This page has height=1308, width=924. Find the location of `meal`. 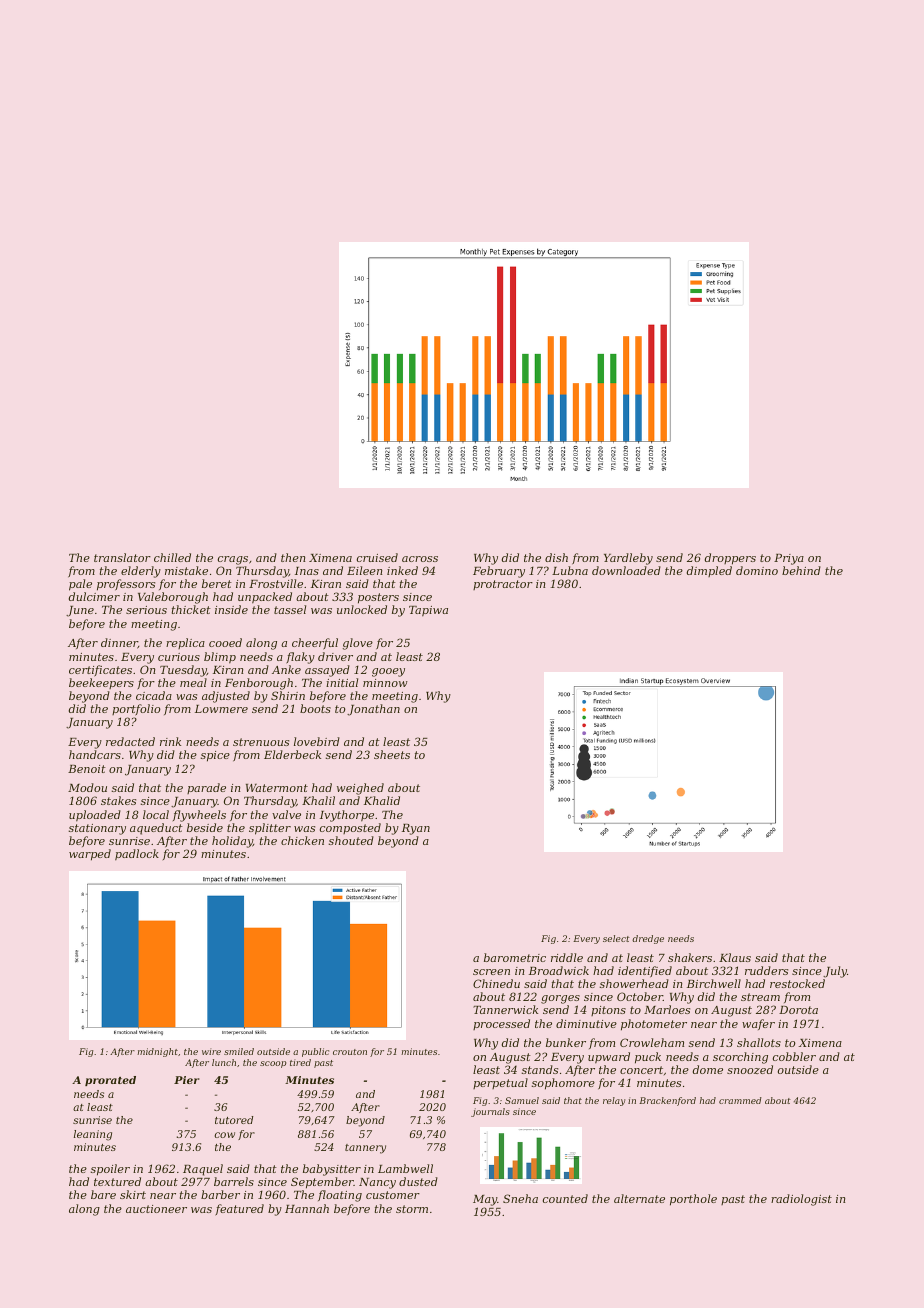

meal is located at coordinates (193, 682).
